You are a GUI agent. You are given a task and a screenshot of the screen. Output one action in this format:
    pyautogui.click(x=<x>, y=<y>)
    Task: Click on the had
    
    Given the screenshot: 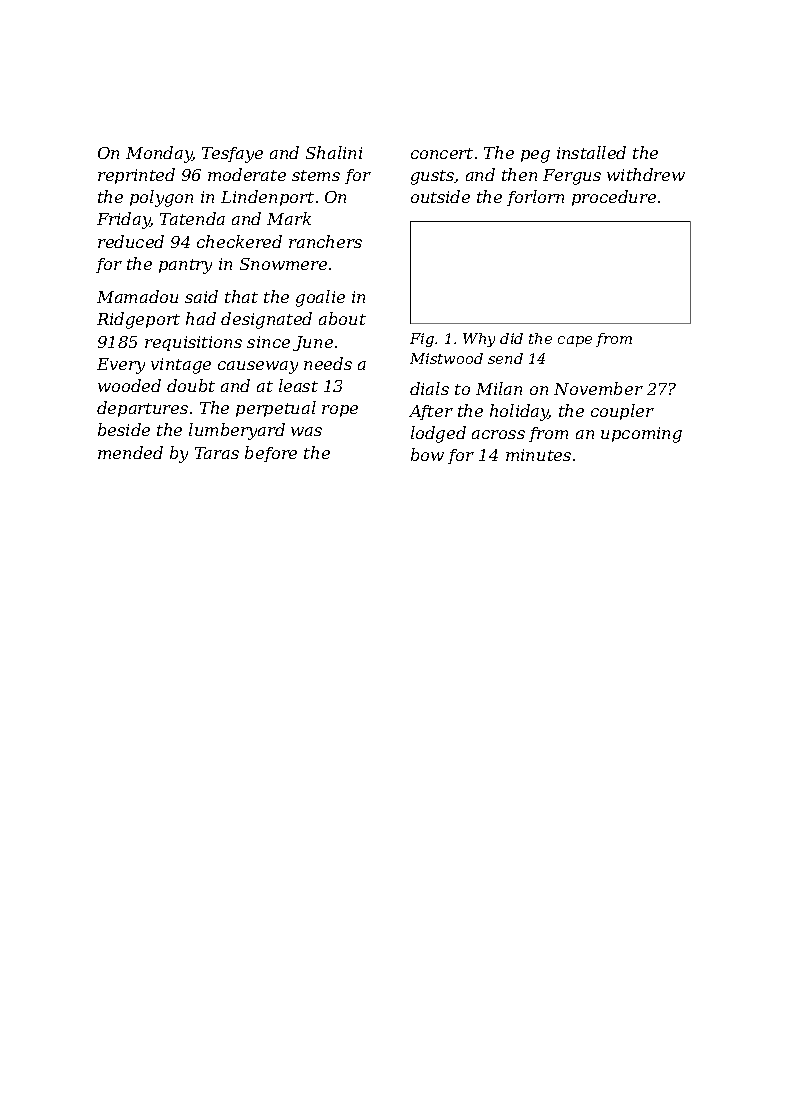 What is the action you would take?
    pyautogui.click(x=201, y=318)
